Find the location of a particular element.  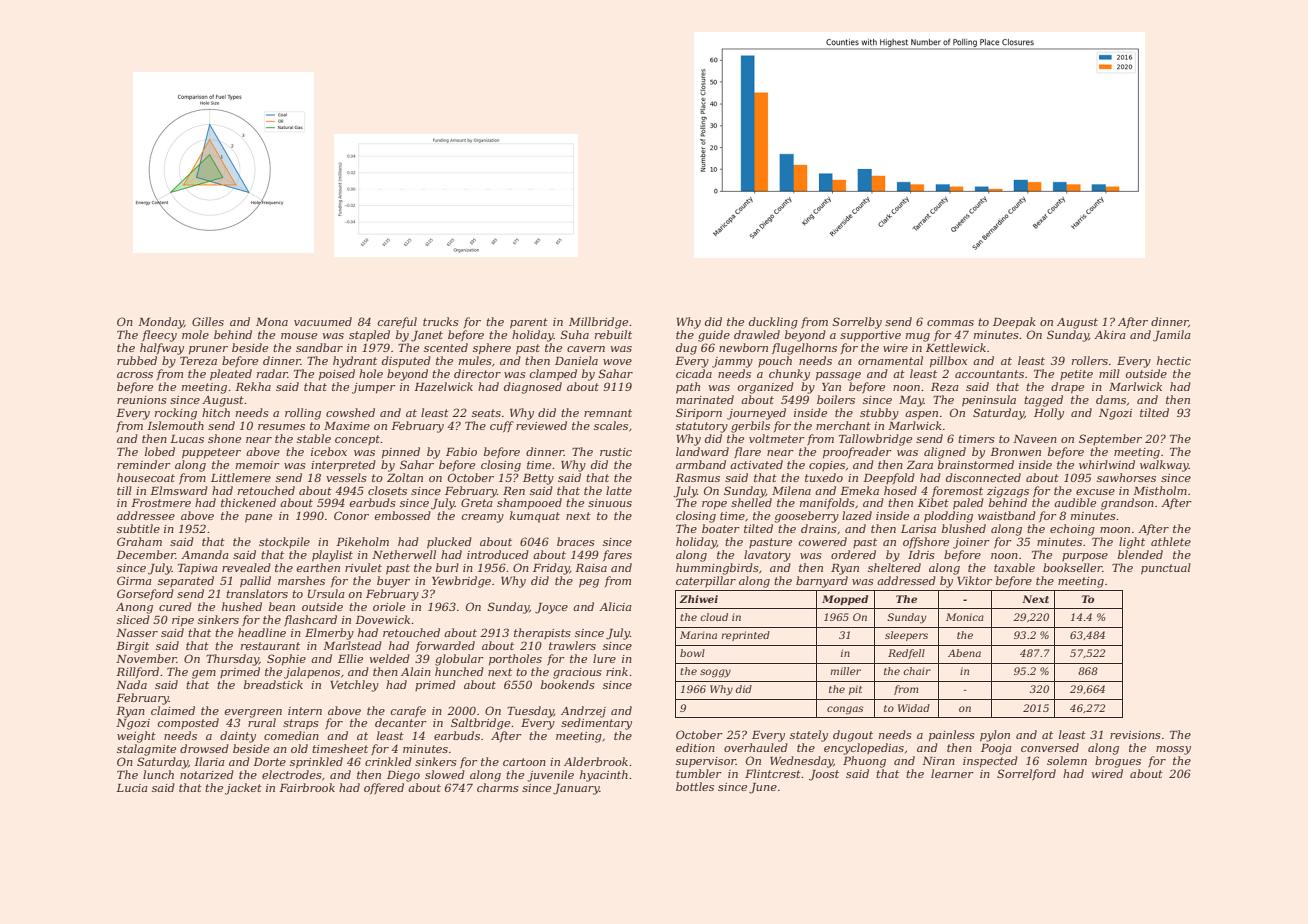

Dovewick is located at coordinates (382, 619).
